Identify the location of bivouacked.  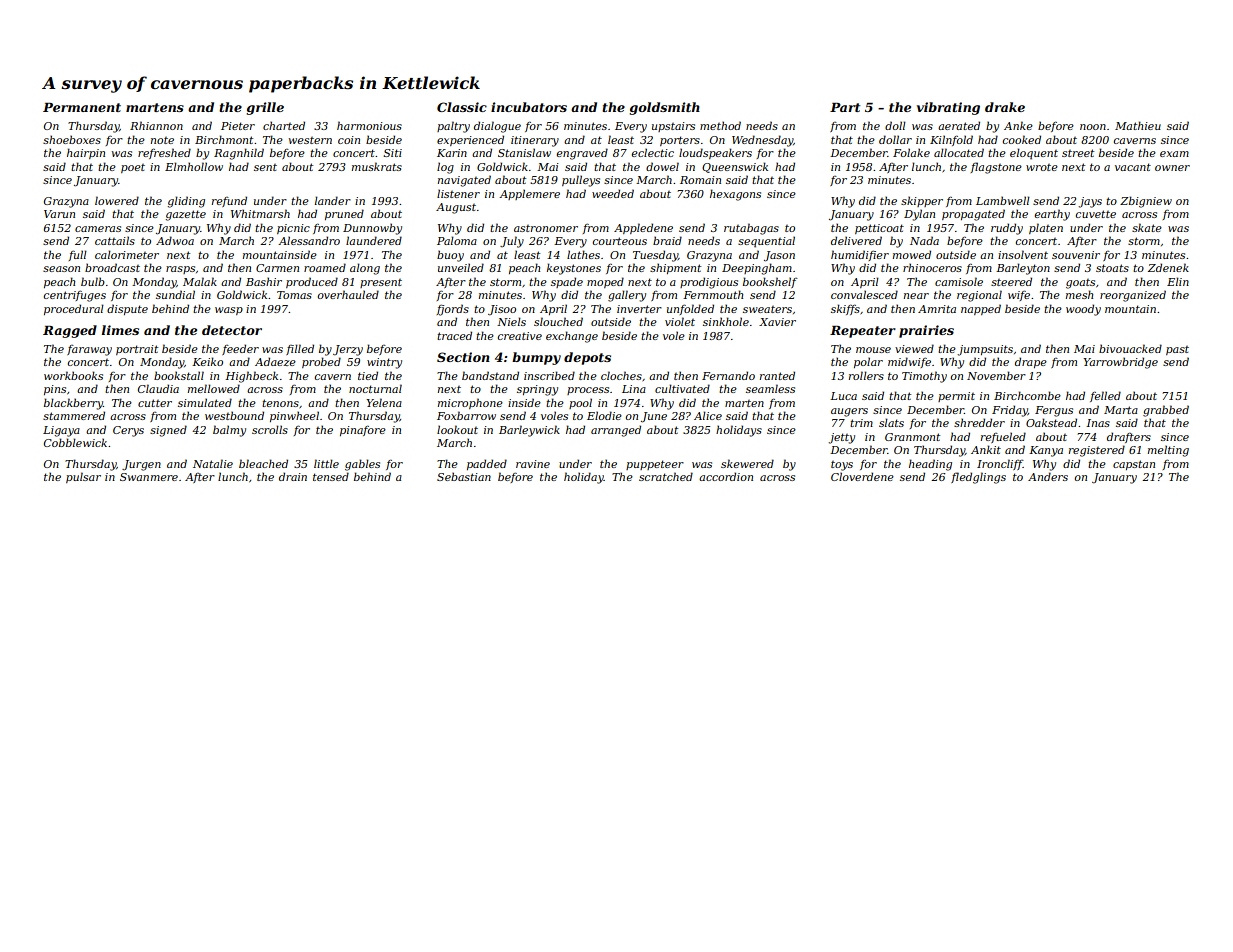
(1130, 348).
